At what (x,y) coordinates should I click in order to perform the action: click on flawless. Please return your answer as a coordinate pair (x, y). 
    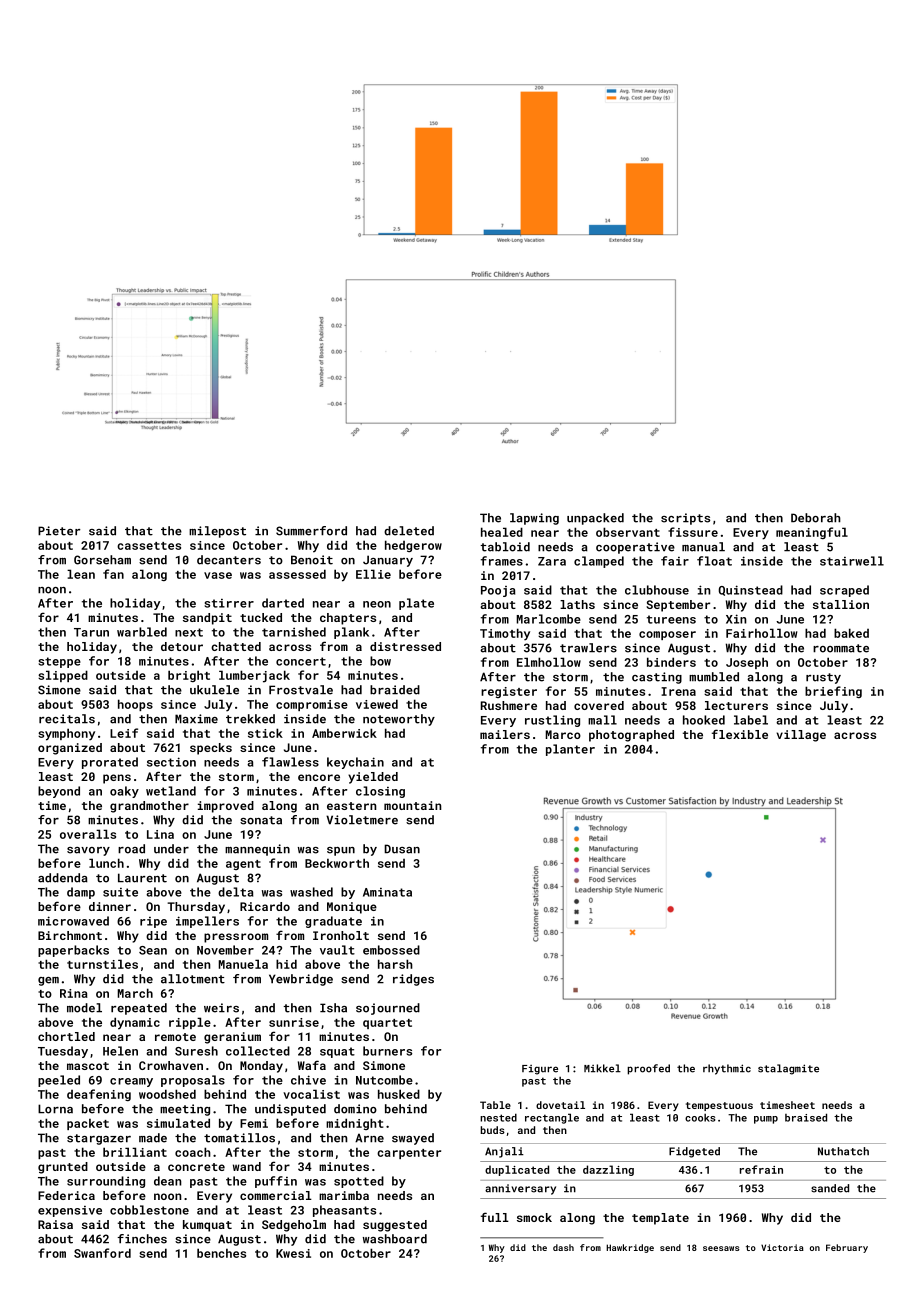
    Looking at the image, I should click on (290, 762).
